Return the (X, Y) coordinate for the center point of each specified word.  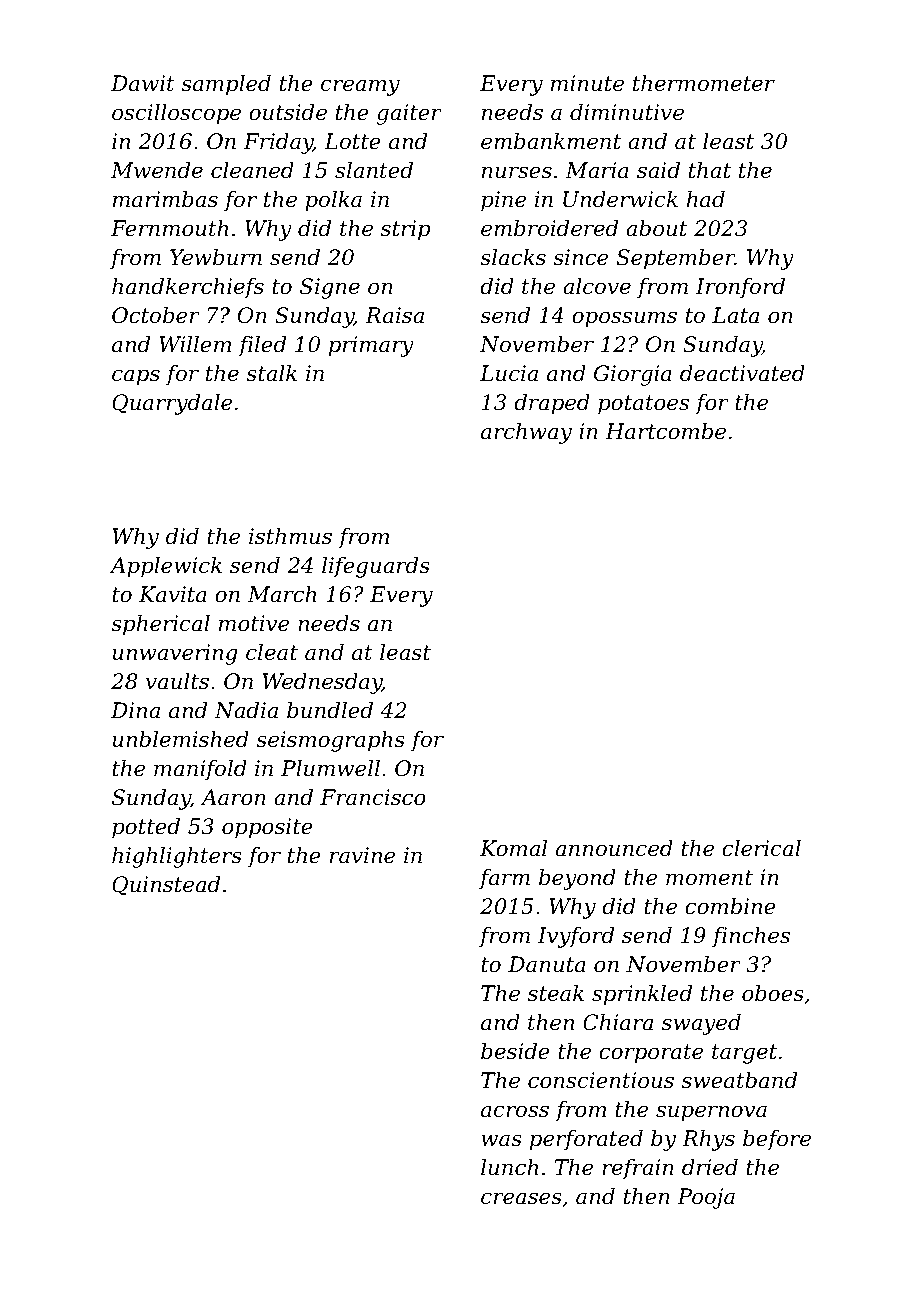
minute (587, 83)
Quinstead (166, 886)
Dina (135, 710)
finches (751, 937)
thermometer (704, 83)
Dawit (143, 83)
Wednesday (322, 683)
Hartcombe (665, 431)
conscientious (601, 1080)
